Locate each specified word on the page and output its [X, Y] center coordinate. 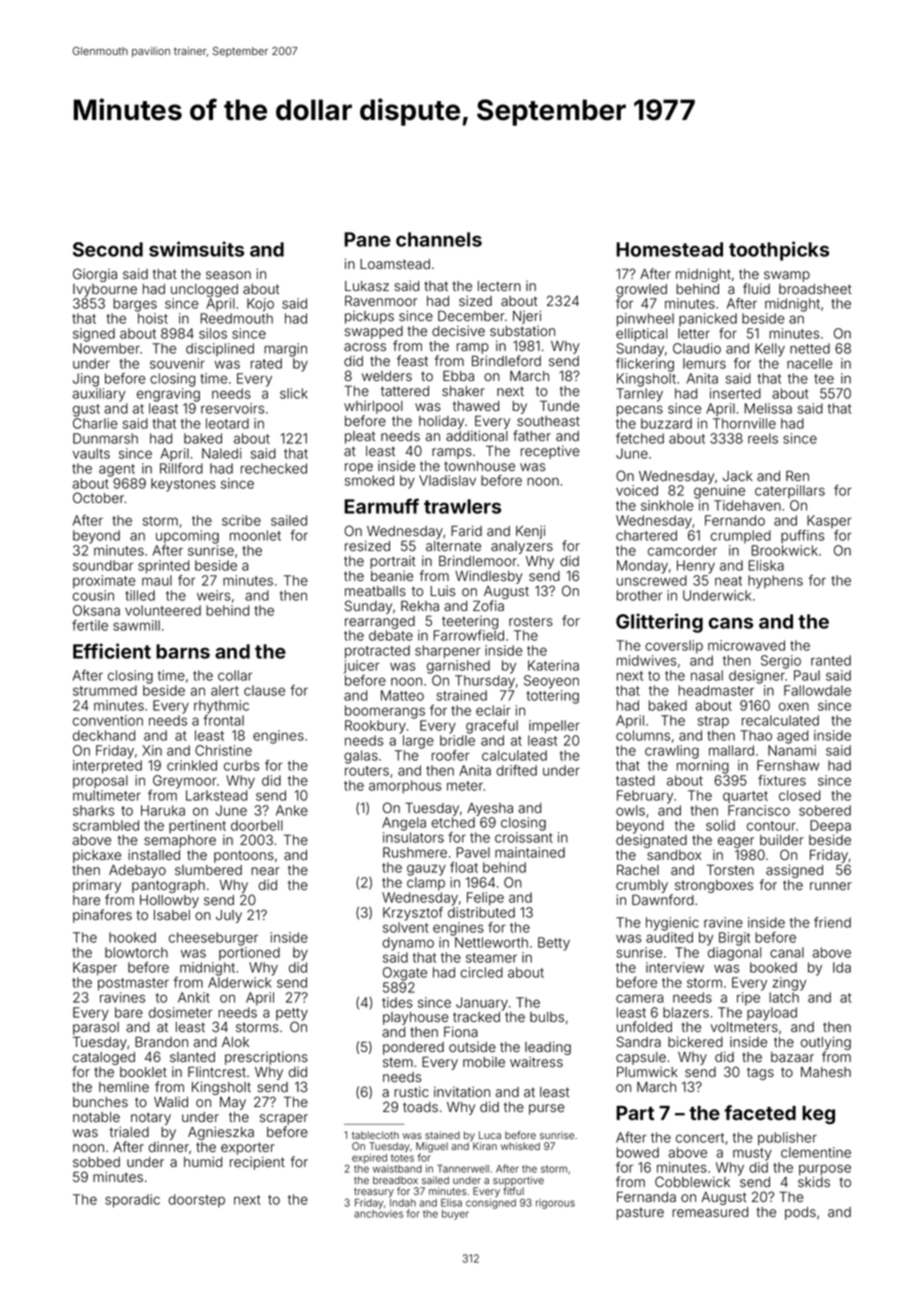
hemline [124, 1087]
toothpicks [779, 251]
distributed [481, 912]
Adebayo [137, 871]
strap [713, 722]
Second [108, 249]
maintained [530, 852]
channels [439, 239]
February [645, 797]
